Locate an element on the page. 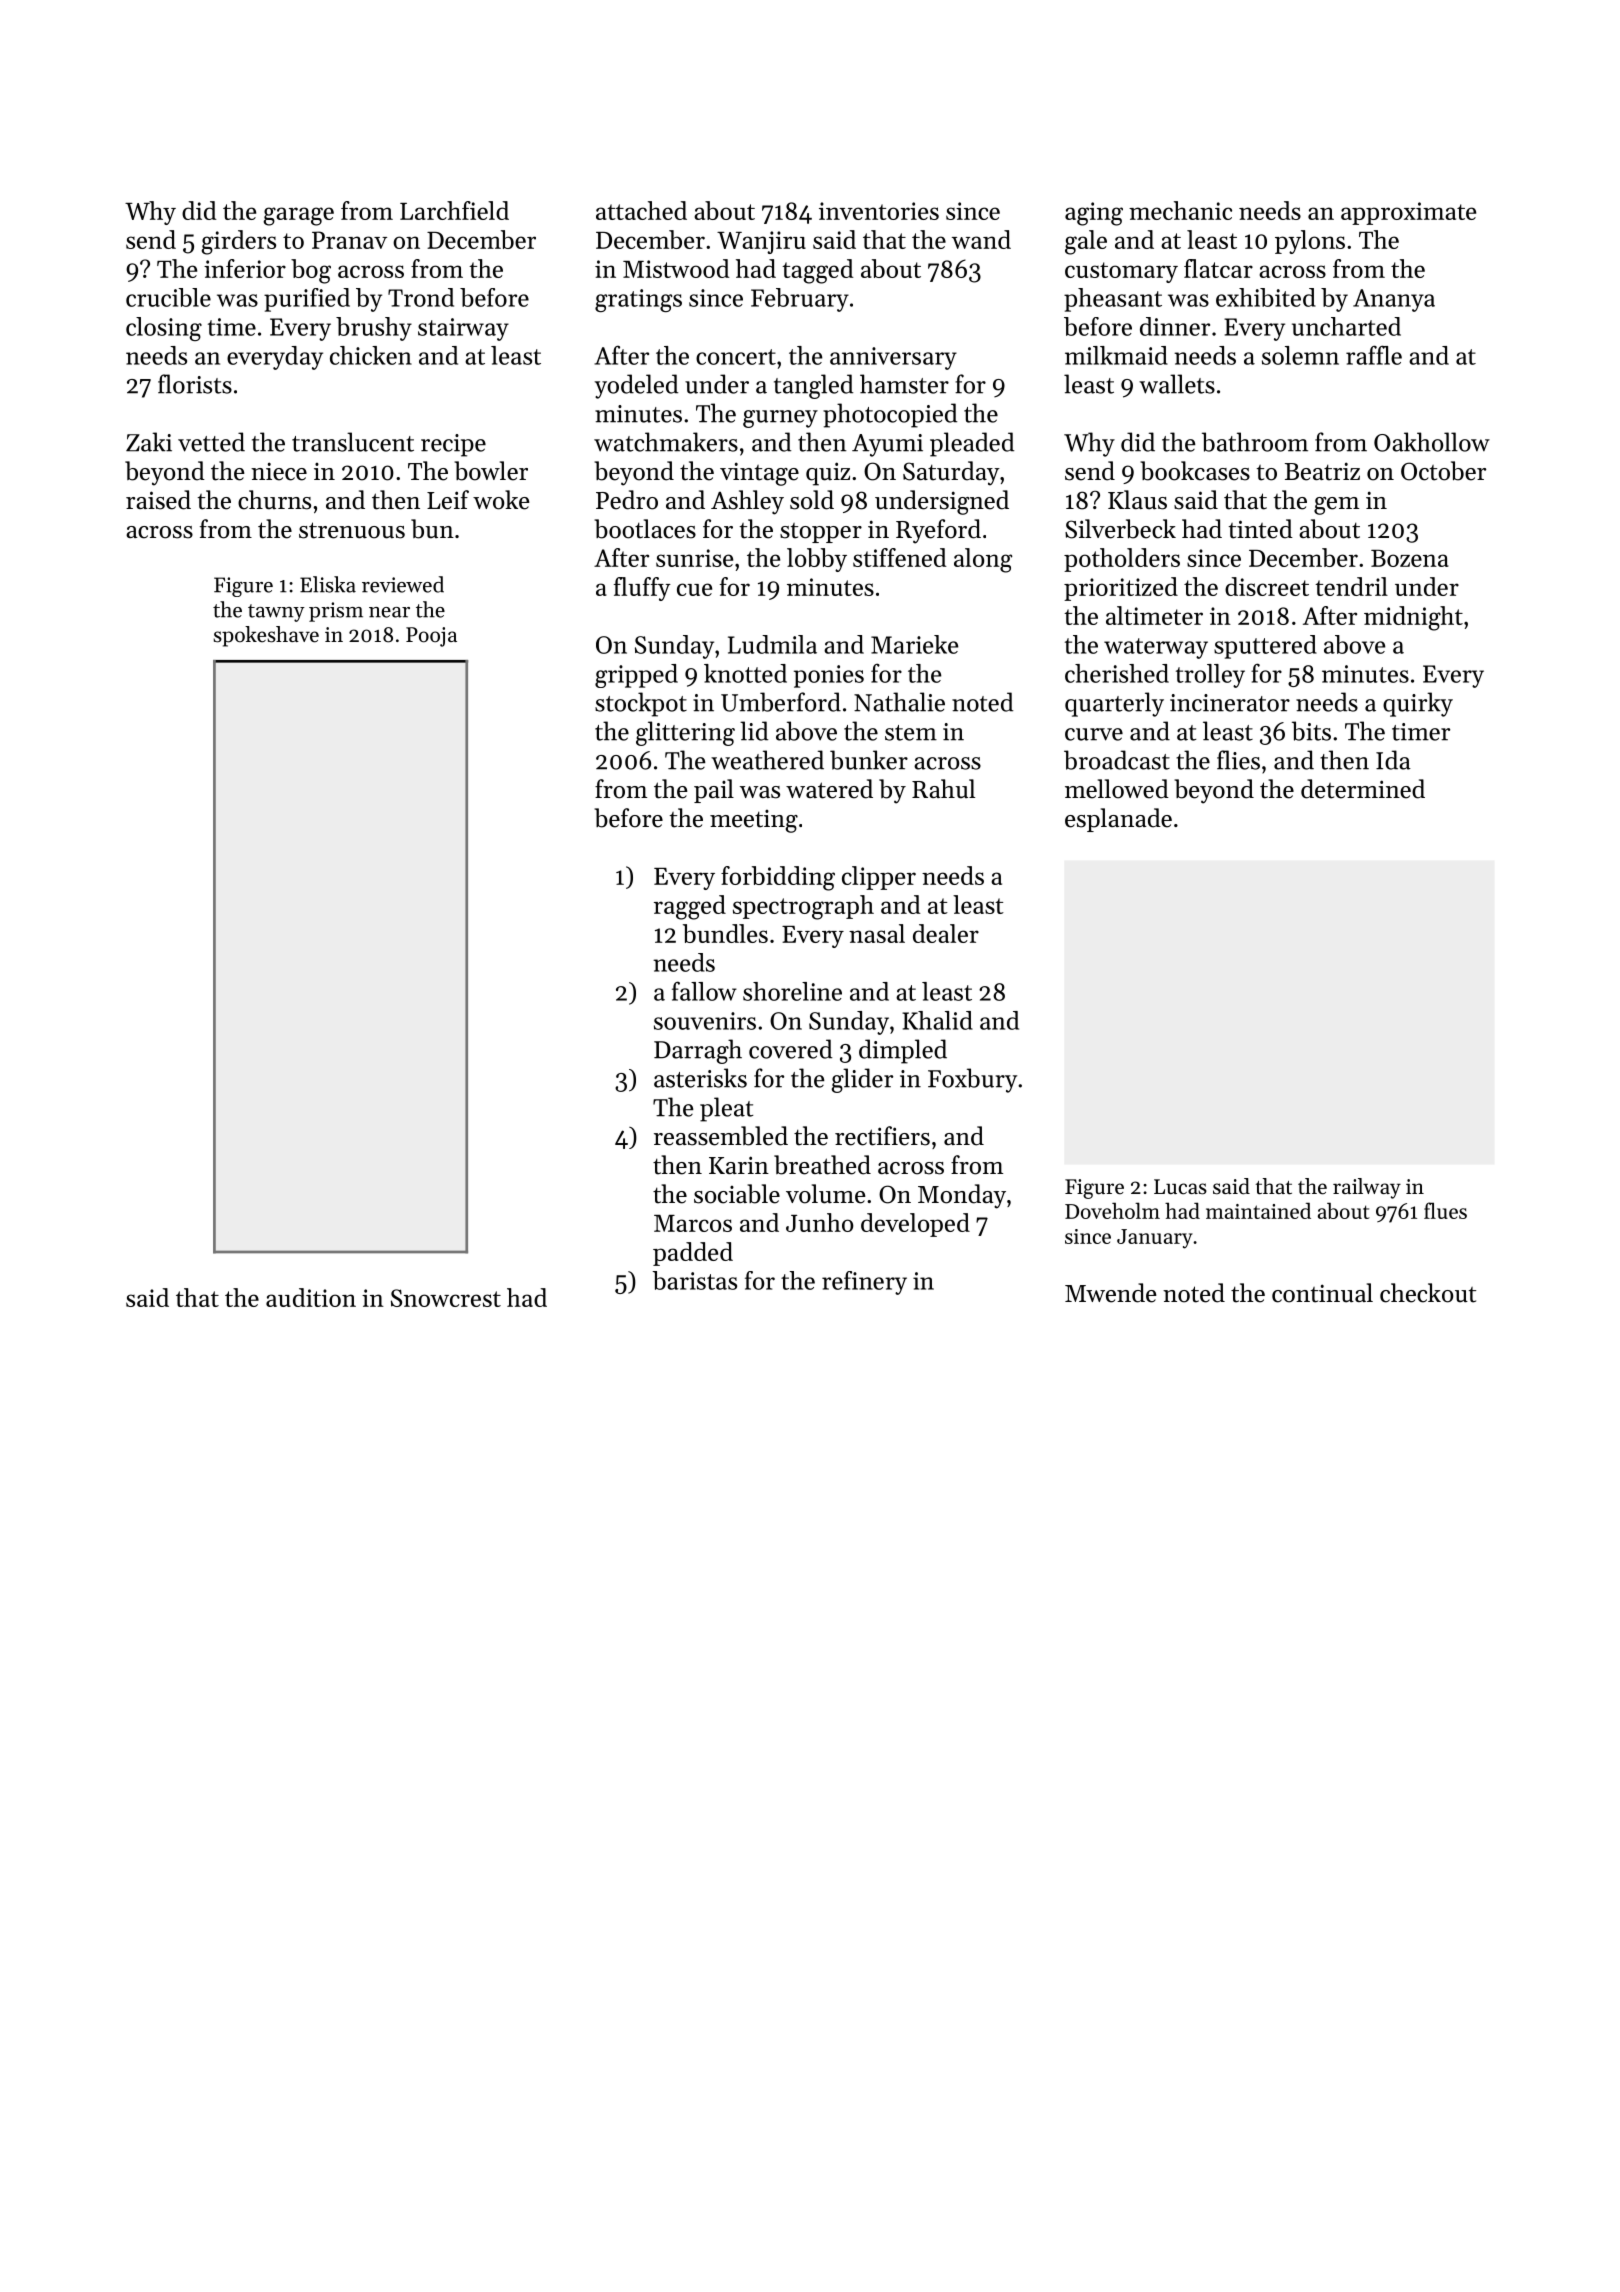 This image has height=2292, width=1620. ragged is located at coordinates (690, 907).
